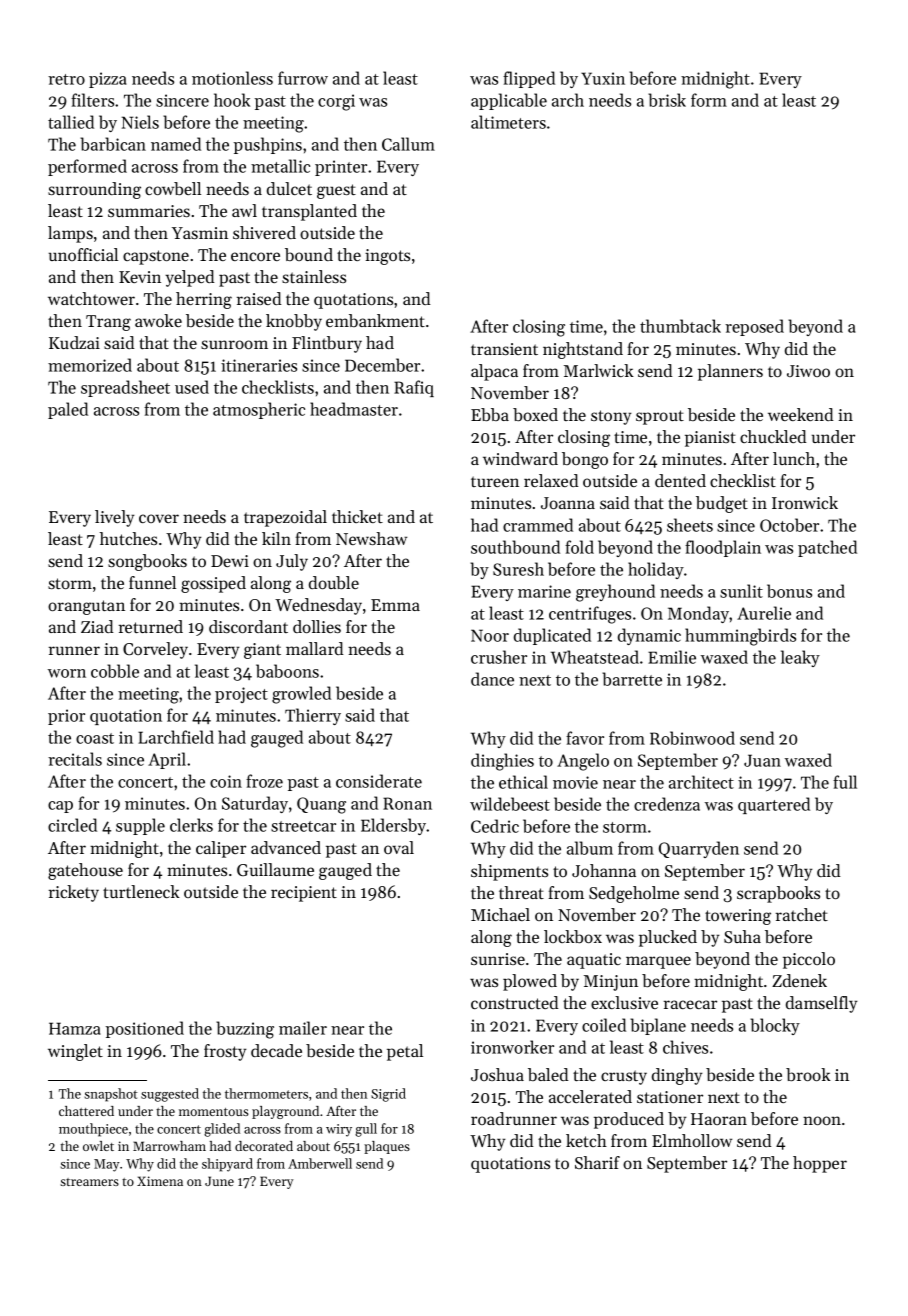 The image size is (908, 1316). What do you see at coordinates (495, 826) in the document?
I see `Cedric` at bounding box center [495, 826].
